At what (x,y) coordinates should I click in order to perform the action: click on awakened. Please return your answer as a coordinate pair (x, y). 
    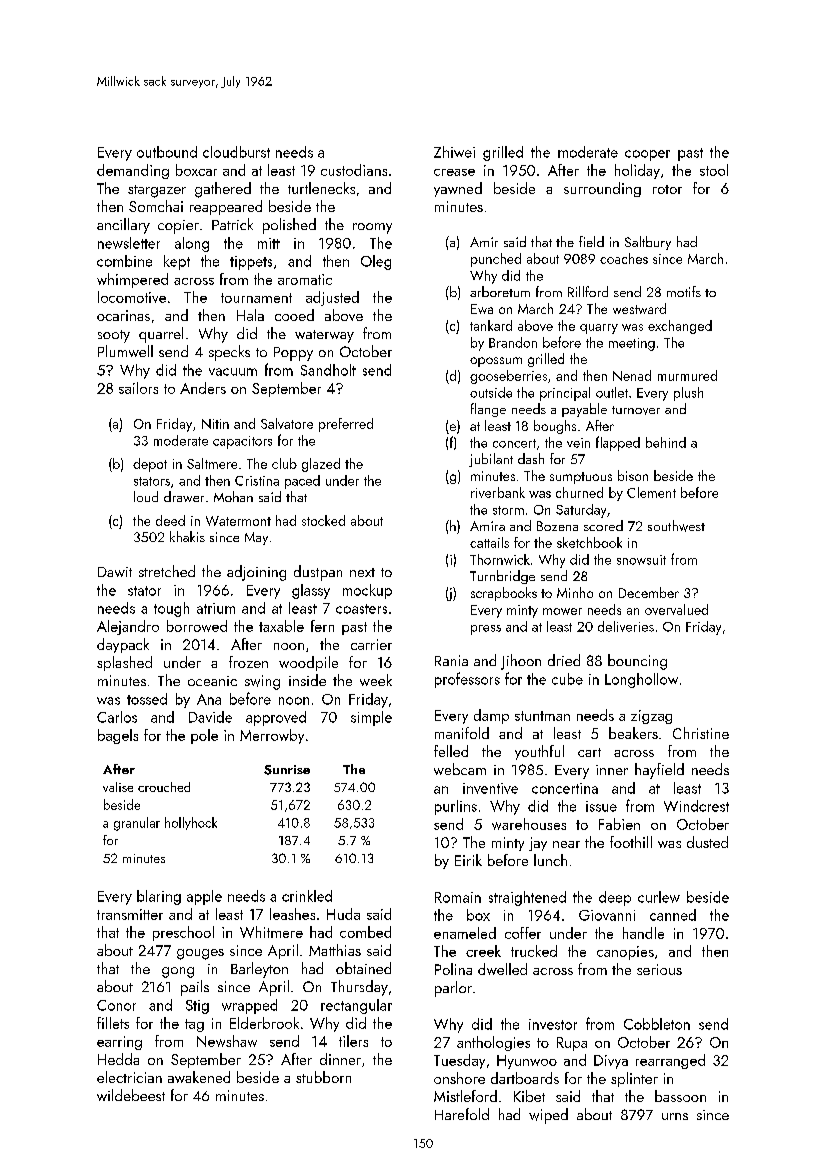
    Looking at the image, I should click on (199, 1077).
